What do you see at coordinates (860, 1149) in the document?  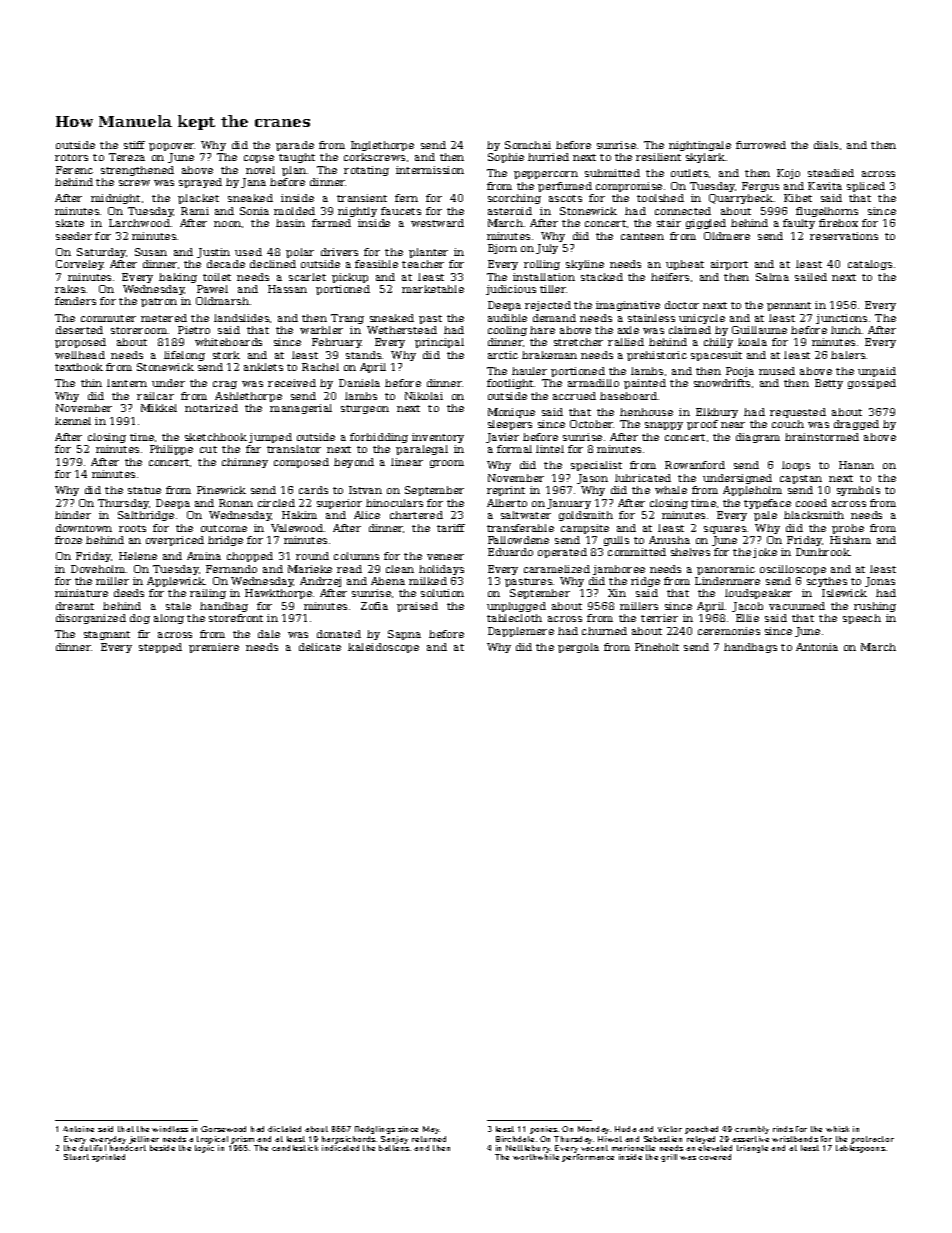 I see `tablespoons` at bounding box center [860, 1149].
